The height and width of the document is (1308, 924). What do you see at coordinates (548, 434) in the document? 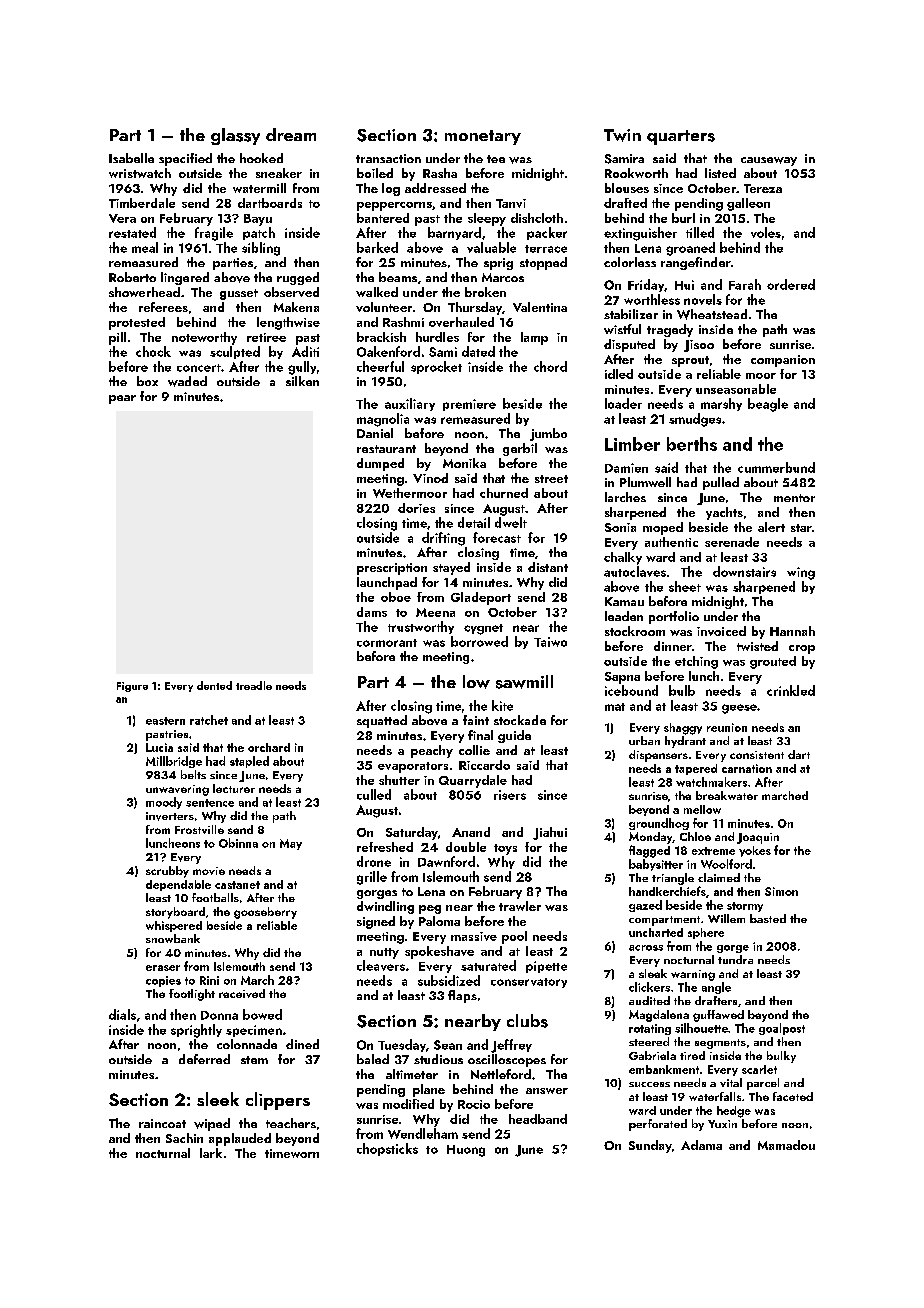
I see `jumbo` at bounding box center [548, 434].
